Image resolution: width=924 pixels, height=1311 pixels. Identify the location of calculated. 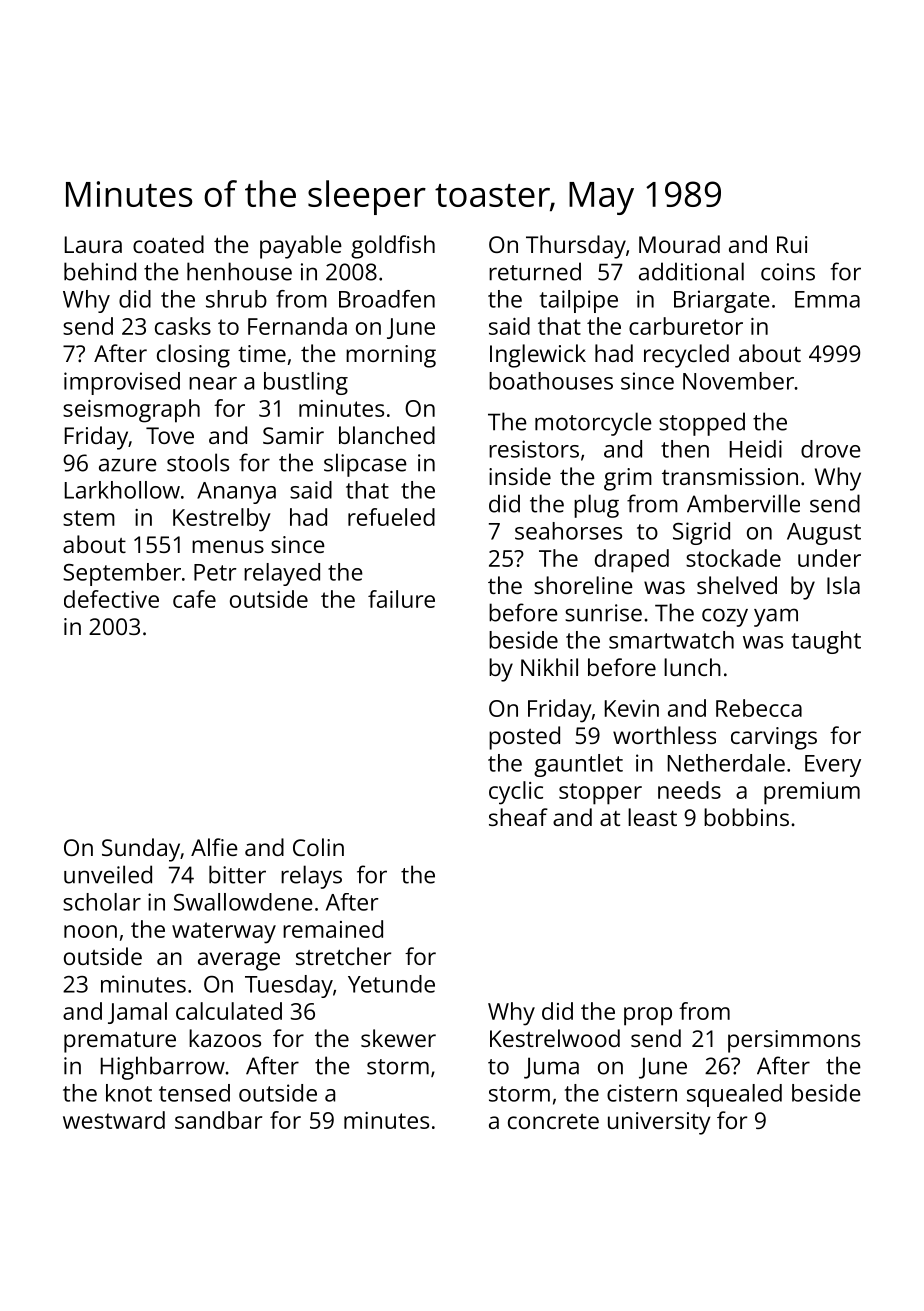
(229, 1011).
